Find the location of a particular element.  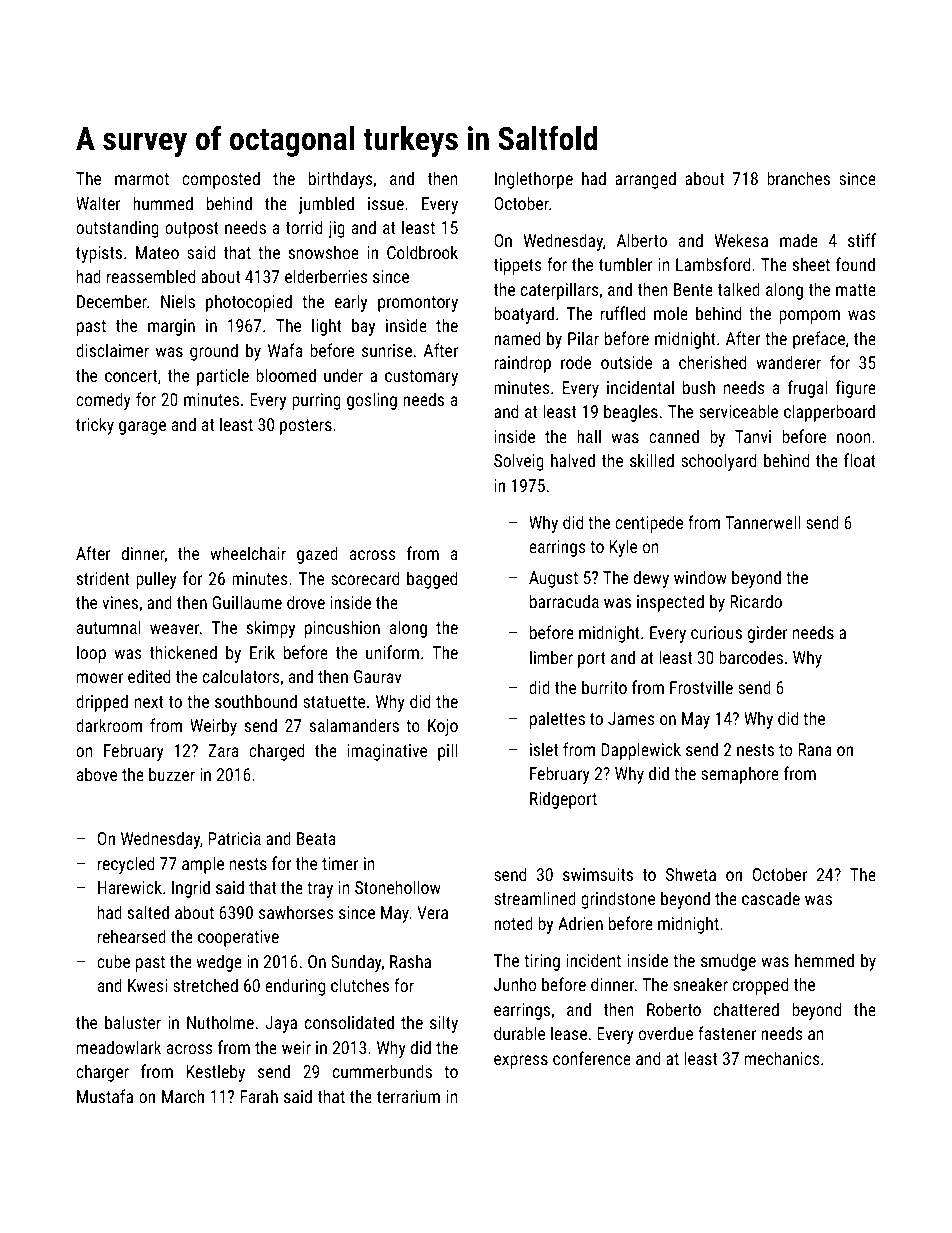

Junho is located at coordinates (515, 984).
